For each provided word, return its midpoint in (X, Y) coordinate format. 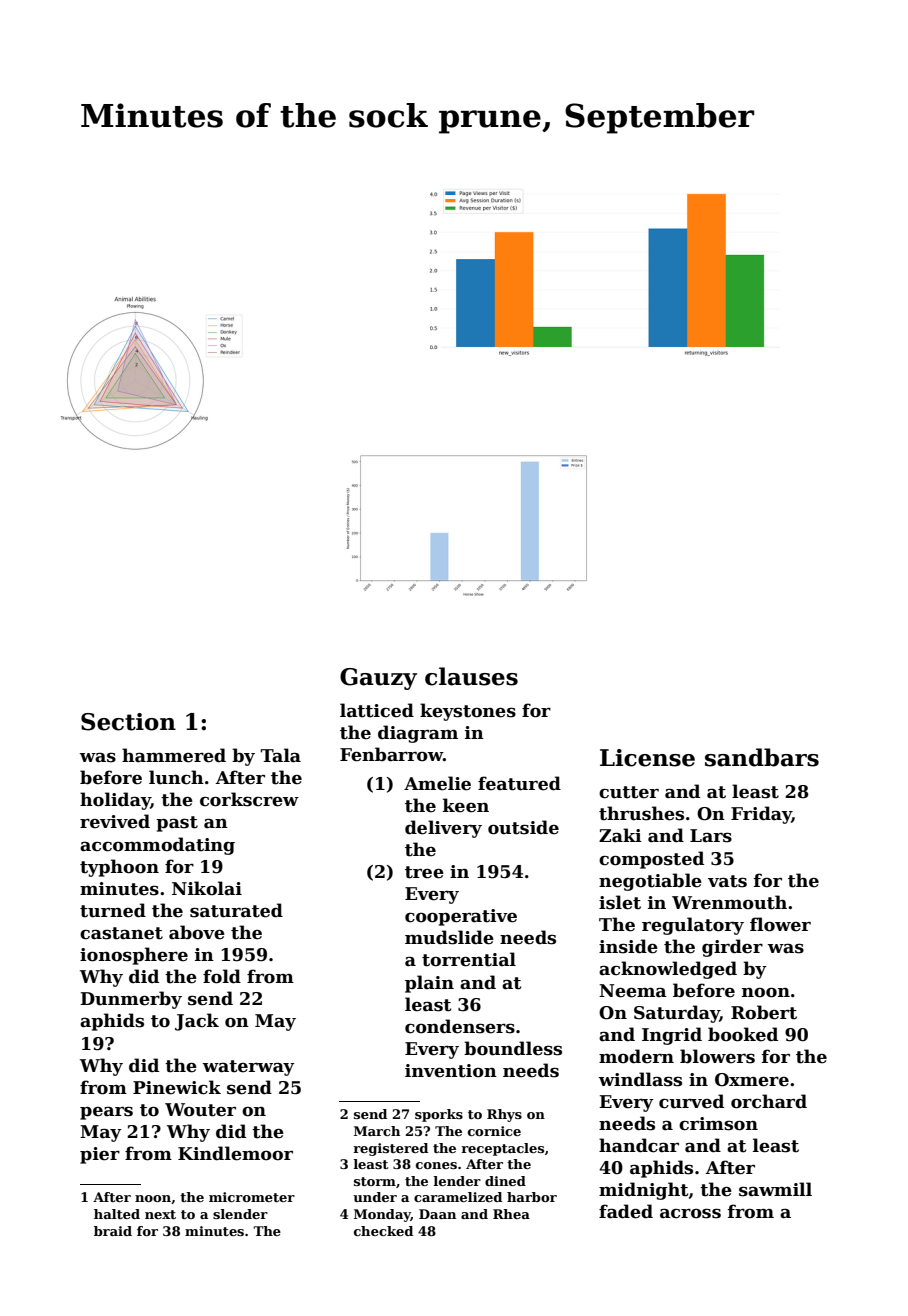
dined (505, 1181)
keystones (468, 712)
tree (424, 872)
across (690, 1213)
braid (113, 1231)
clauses (471, 676)
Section (128, 722)
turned (113, 910)
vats (727, 881)
